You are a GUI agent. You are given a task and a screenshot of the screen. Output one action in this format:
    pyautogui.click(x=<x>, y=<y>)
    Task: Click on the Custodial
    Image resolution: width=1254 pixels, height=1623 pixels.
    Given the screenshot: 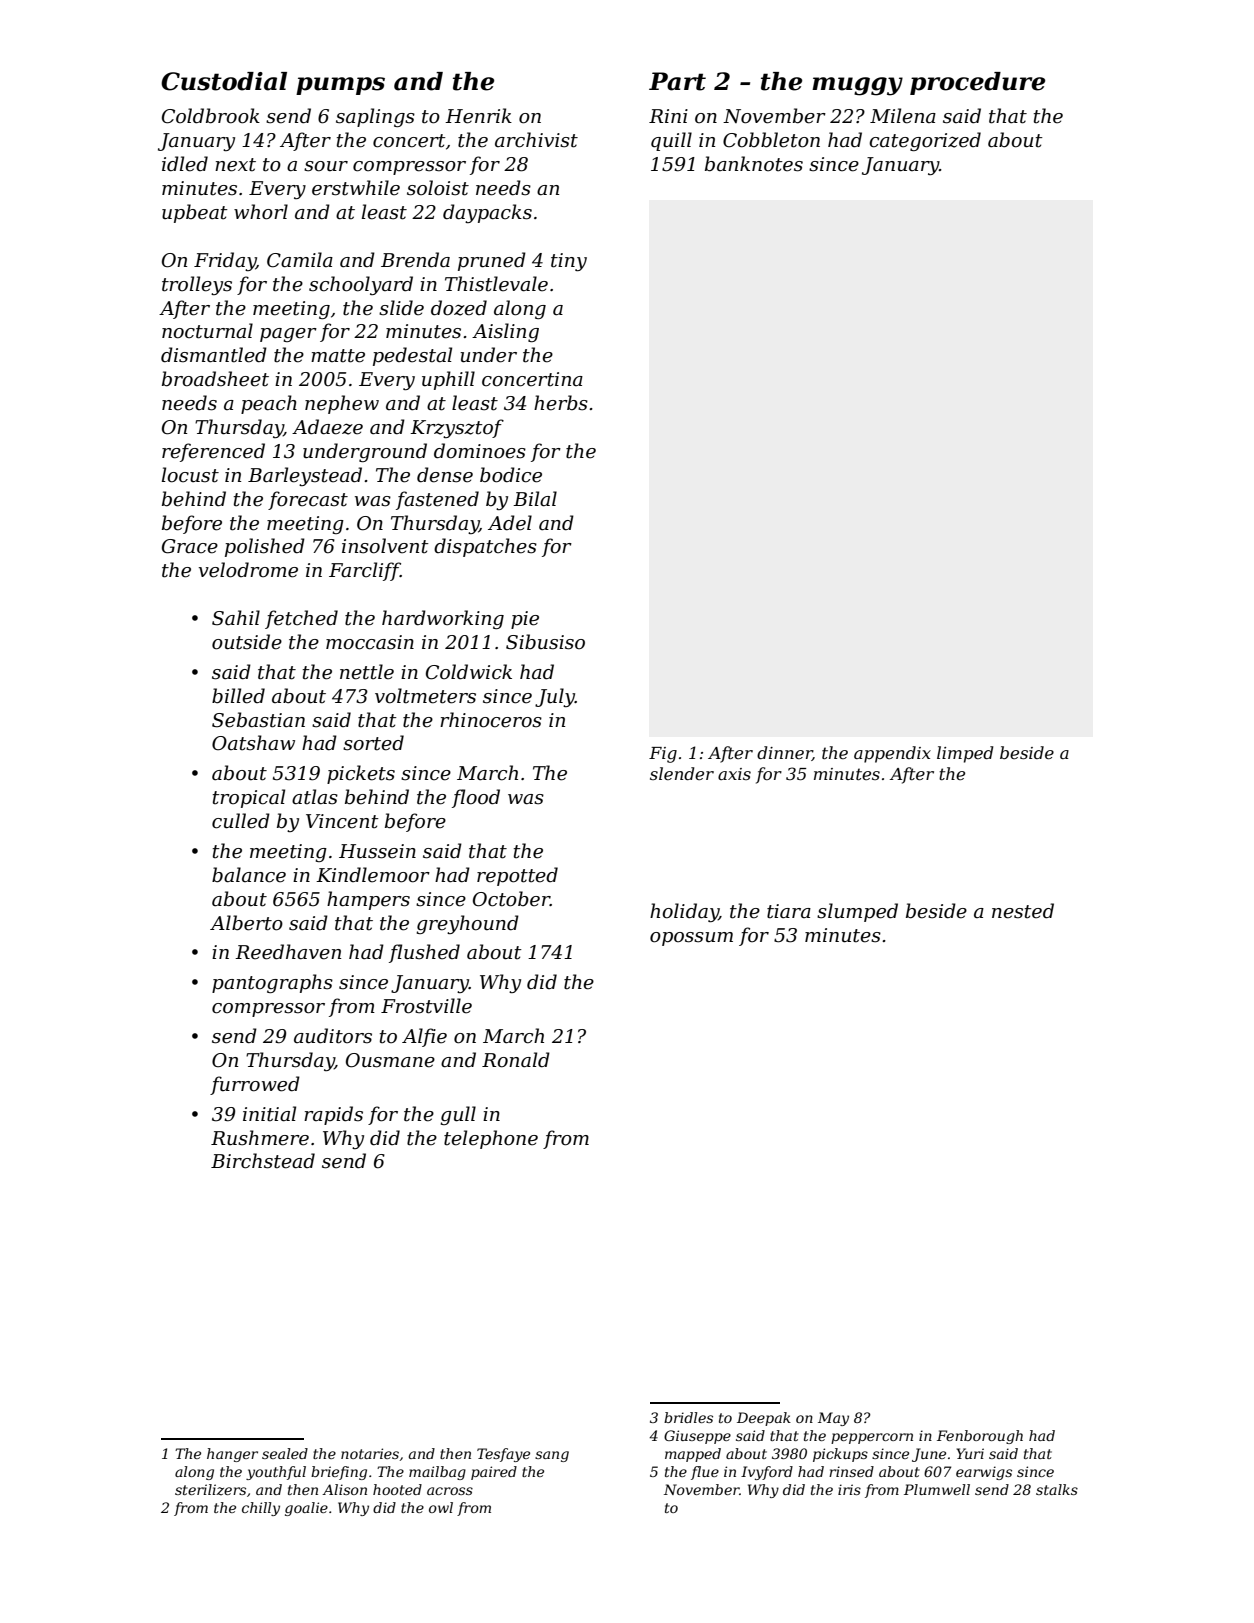 What is the action you would take?
    pyautogui.click(x=224, y=81)
